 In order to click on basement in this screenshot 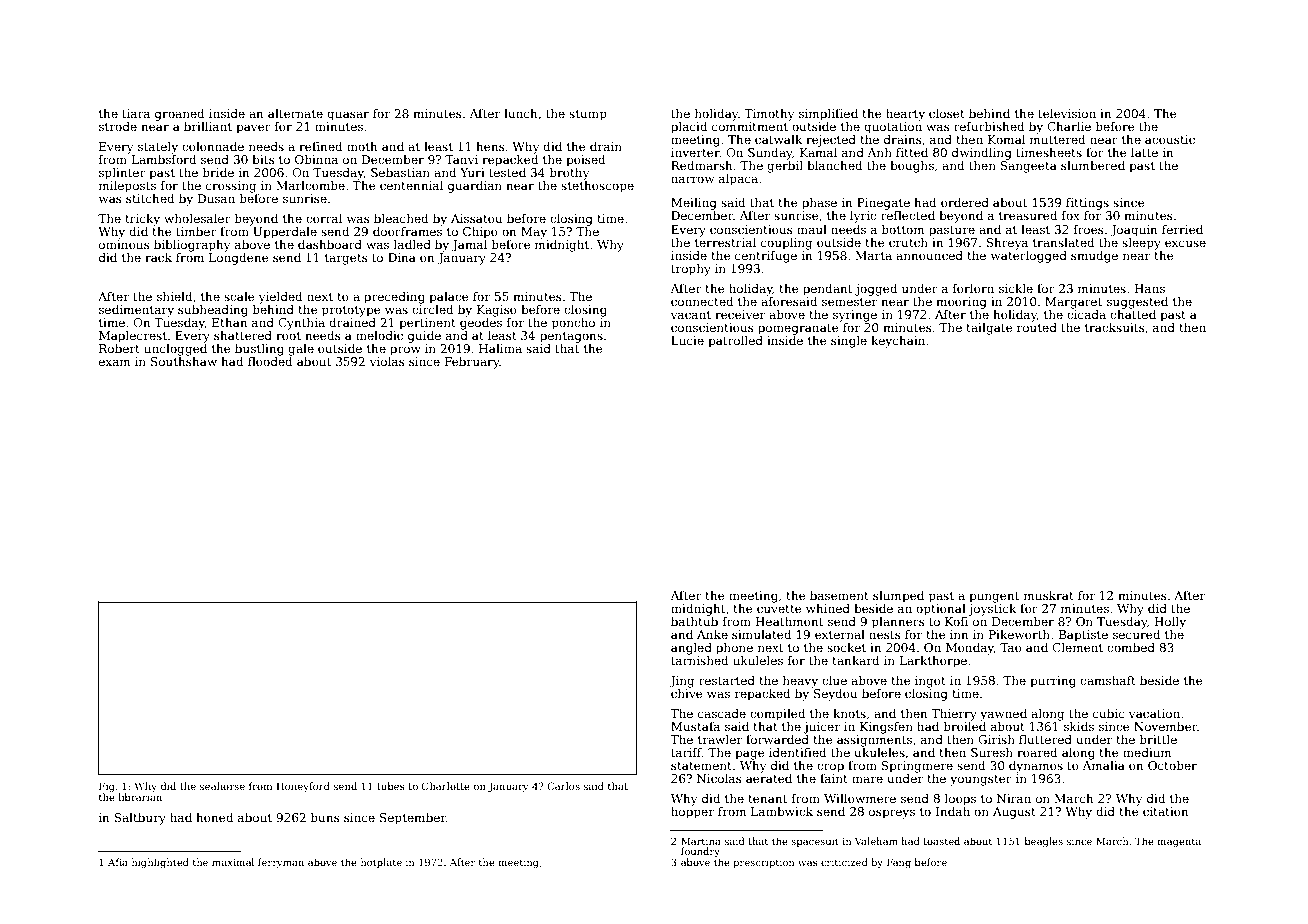, I will do `click(839, 595)`.
